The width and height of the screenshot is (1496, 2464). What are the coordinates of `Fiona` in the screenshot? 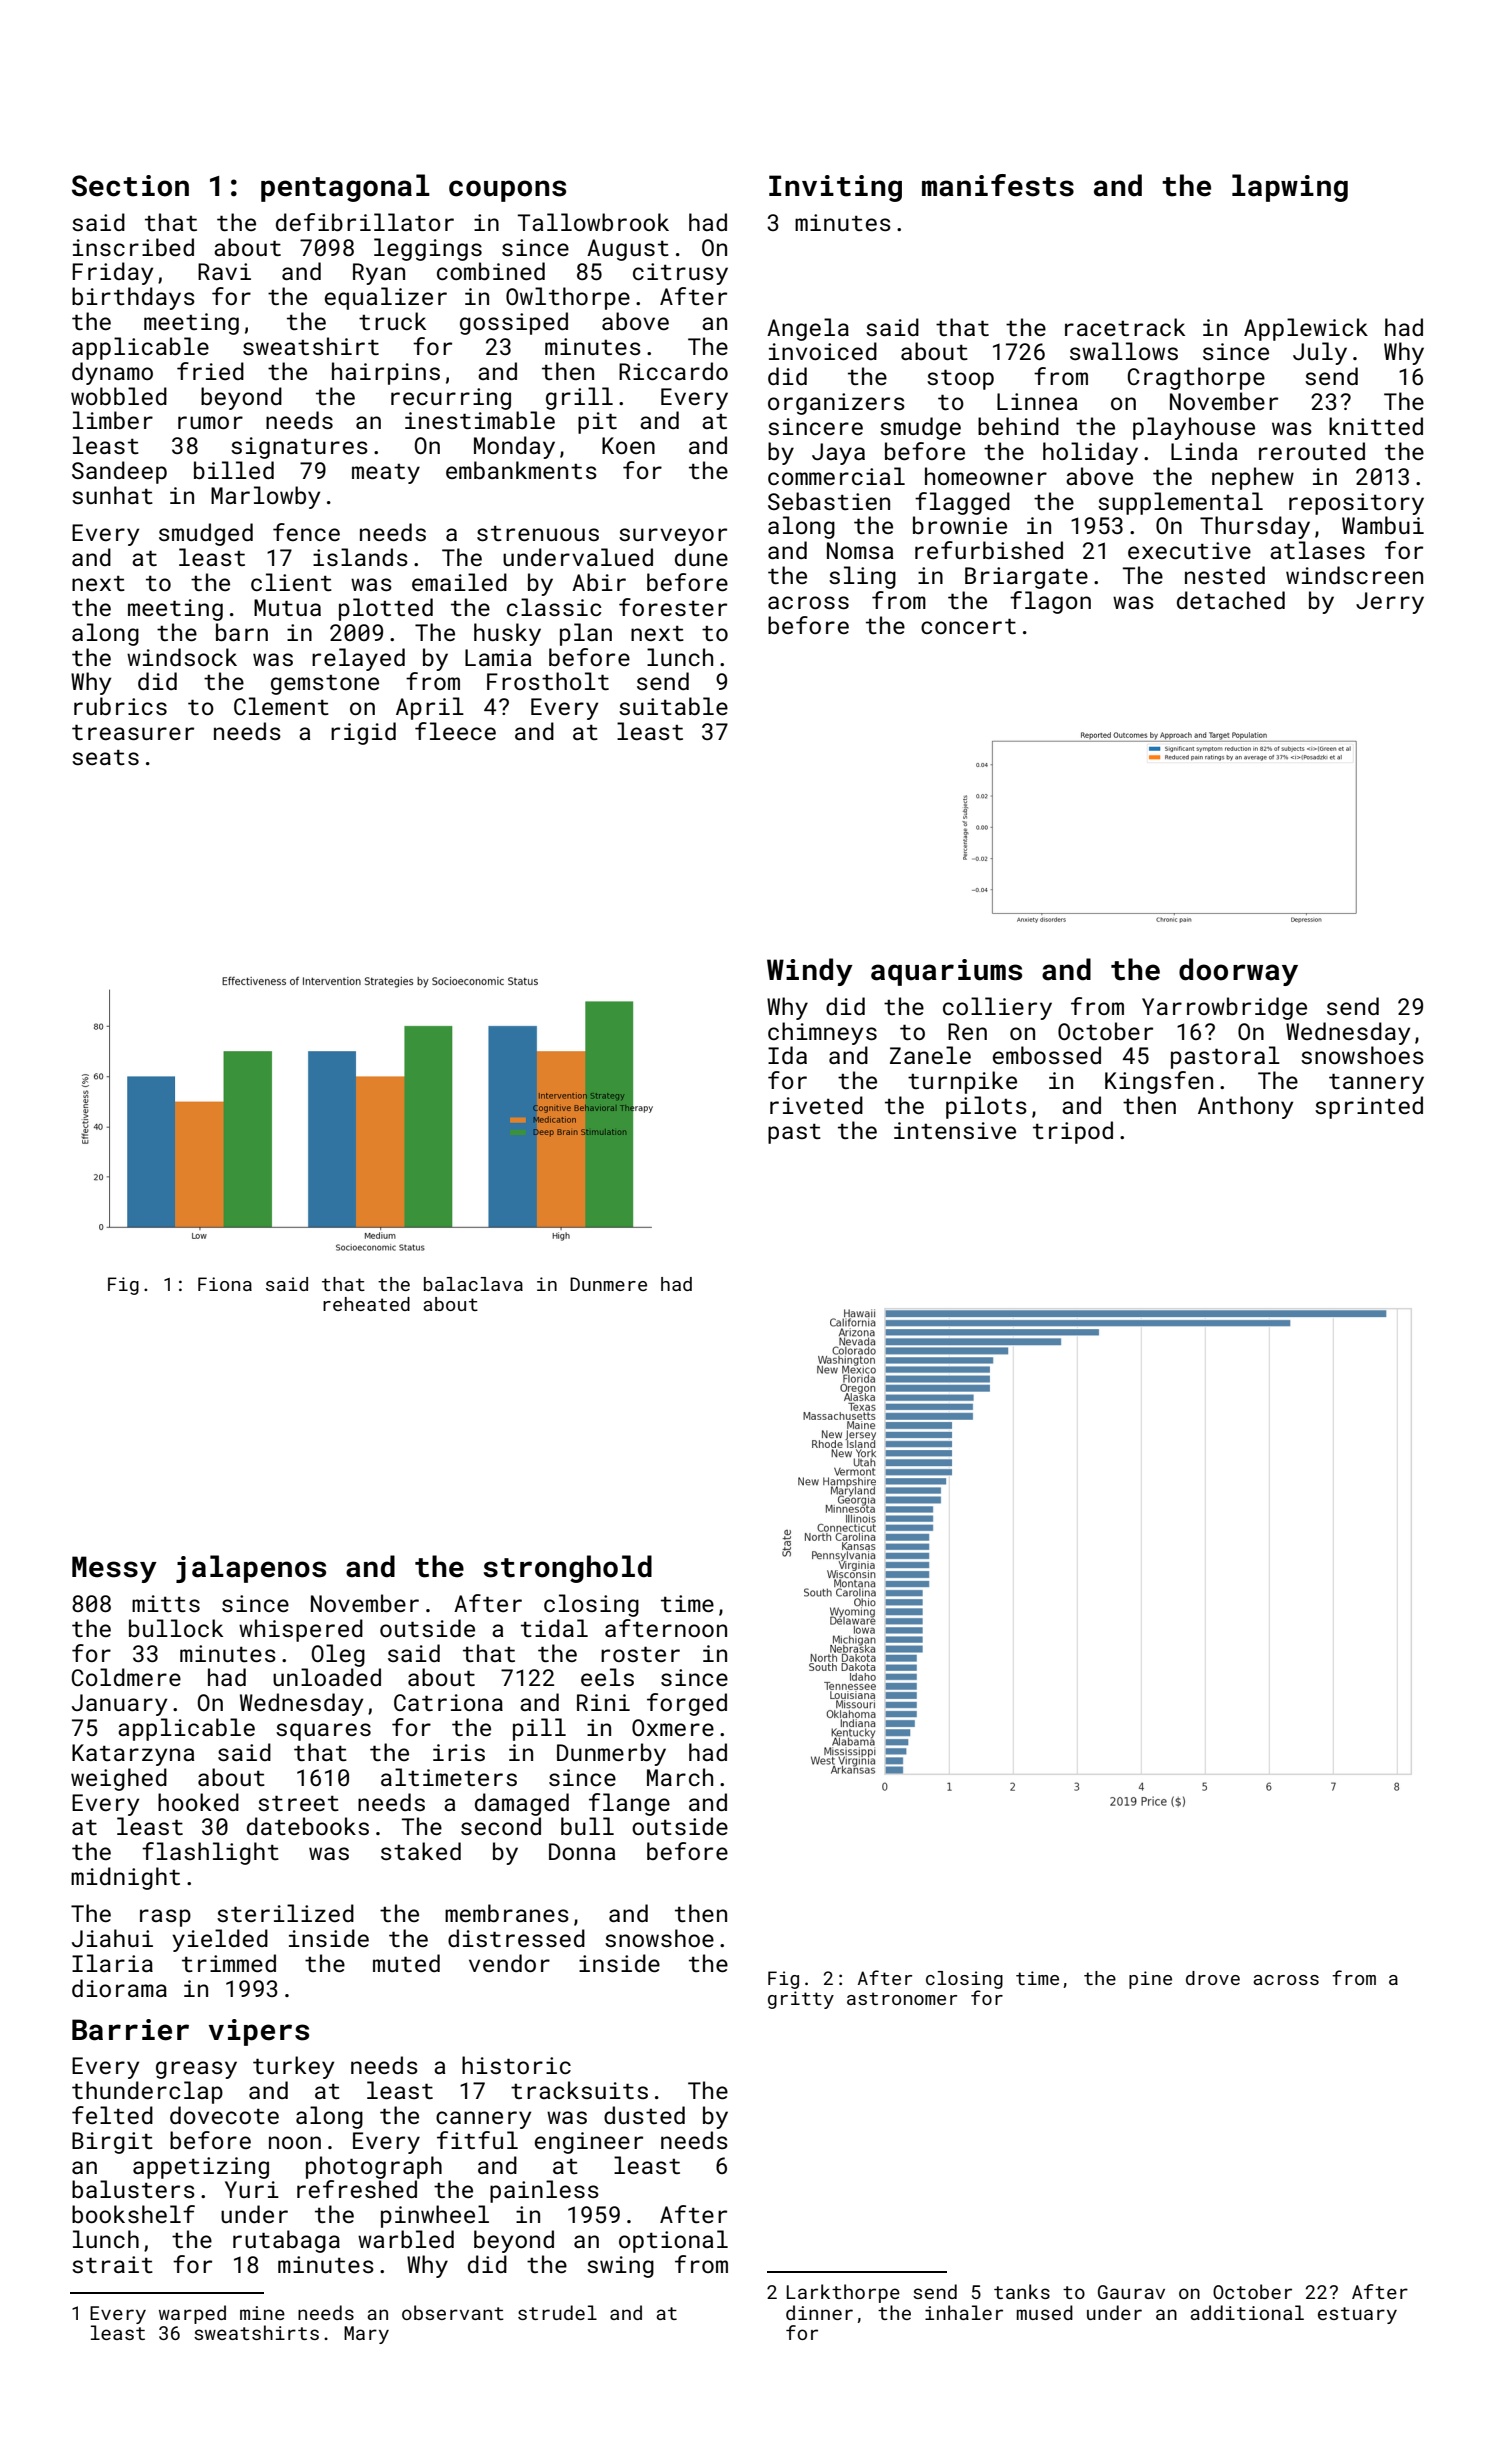 It's located at (225, 1284).
